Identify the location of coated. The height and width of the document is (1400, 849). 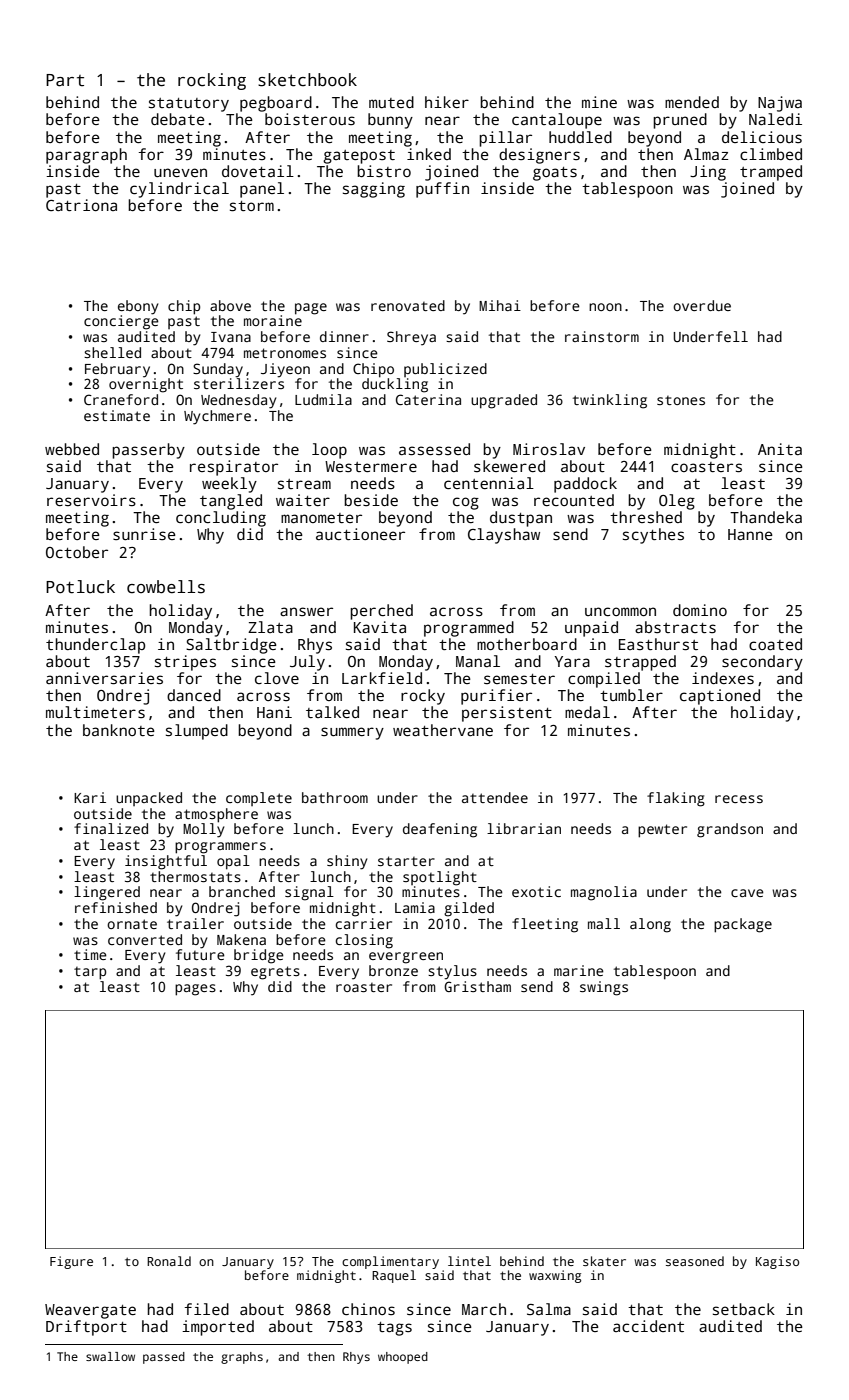
(775, 644).
